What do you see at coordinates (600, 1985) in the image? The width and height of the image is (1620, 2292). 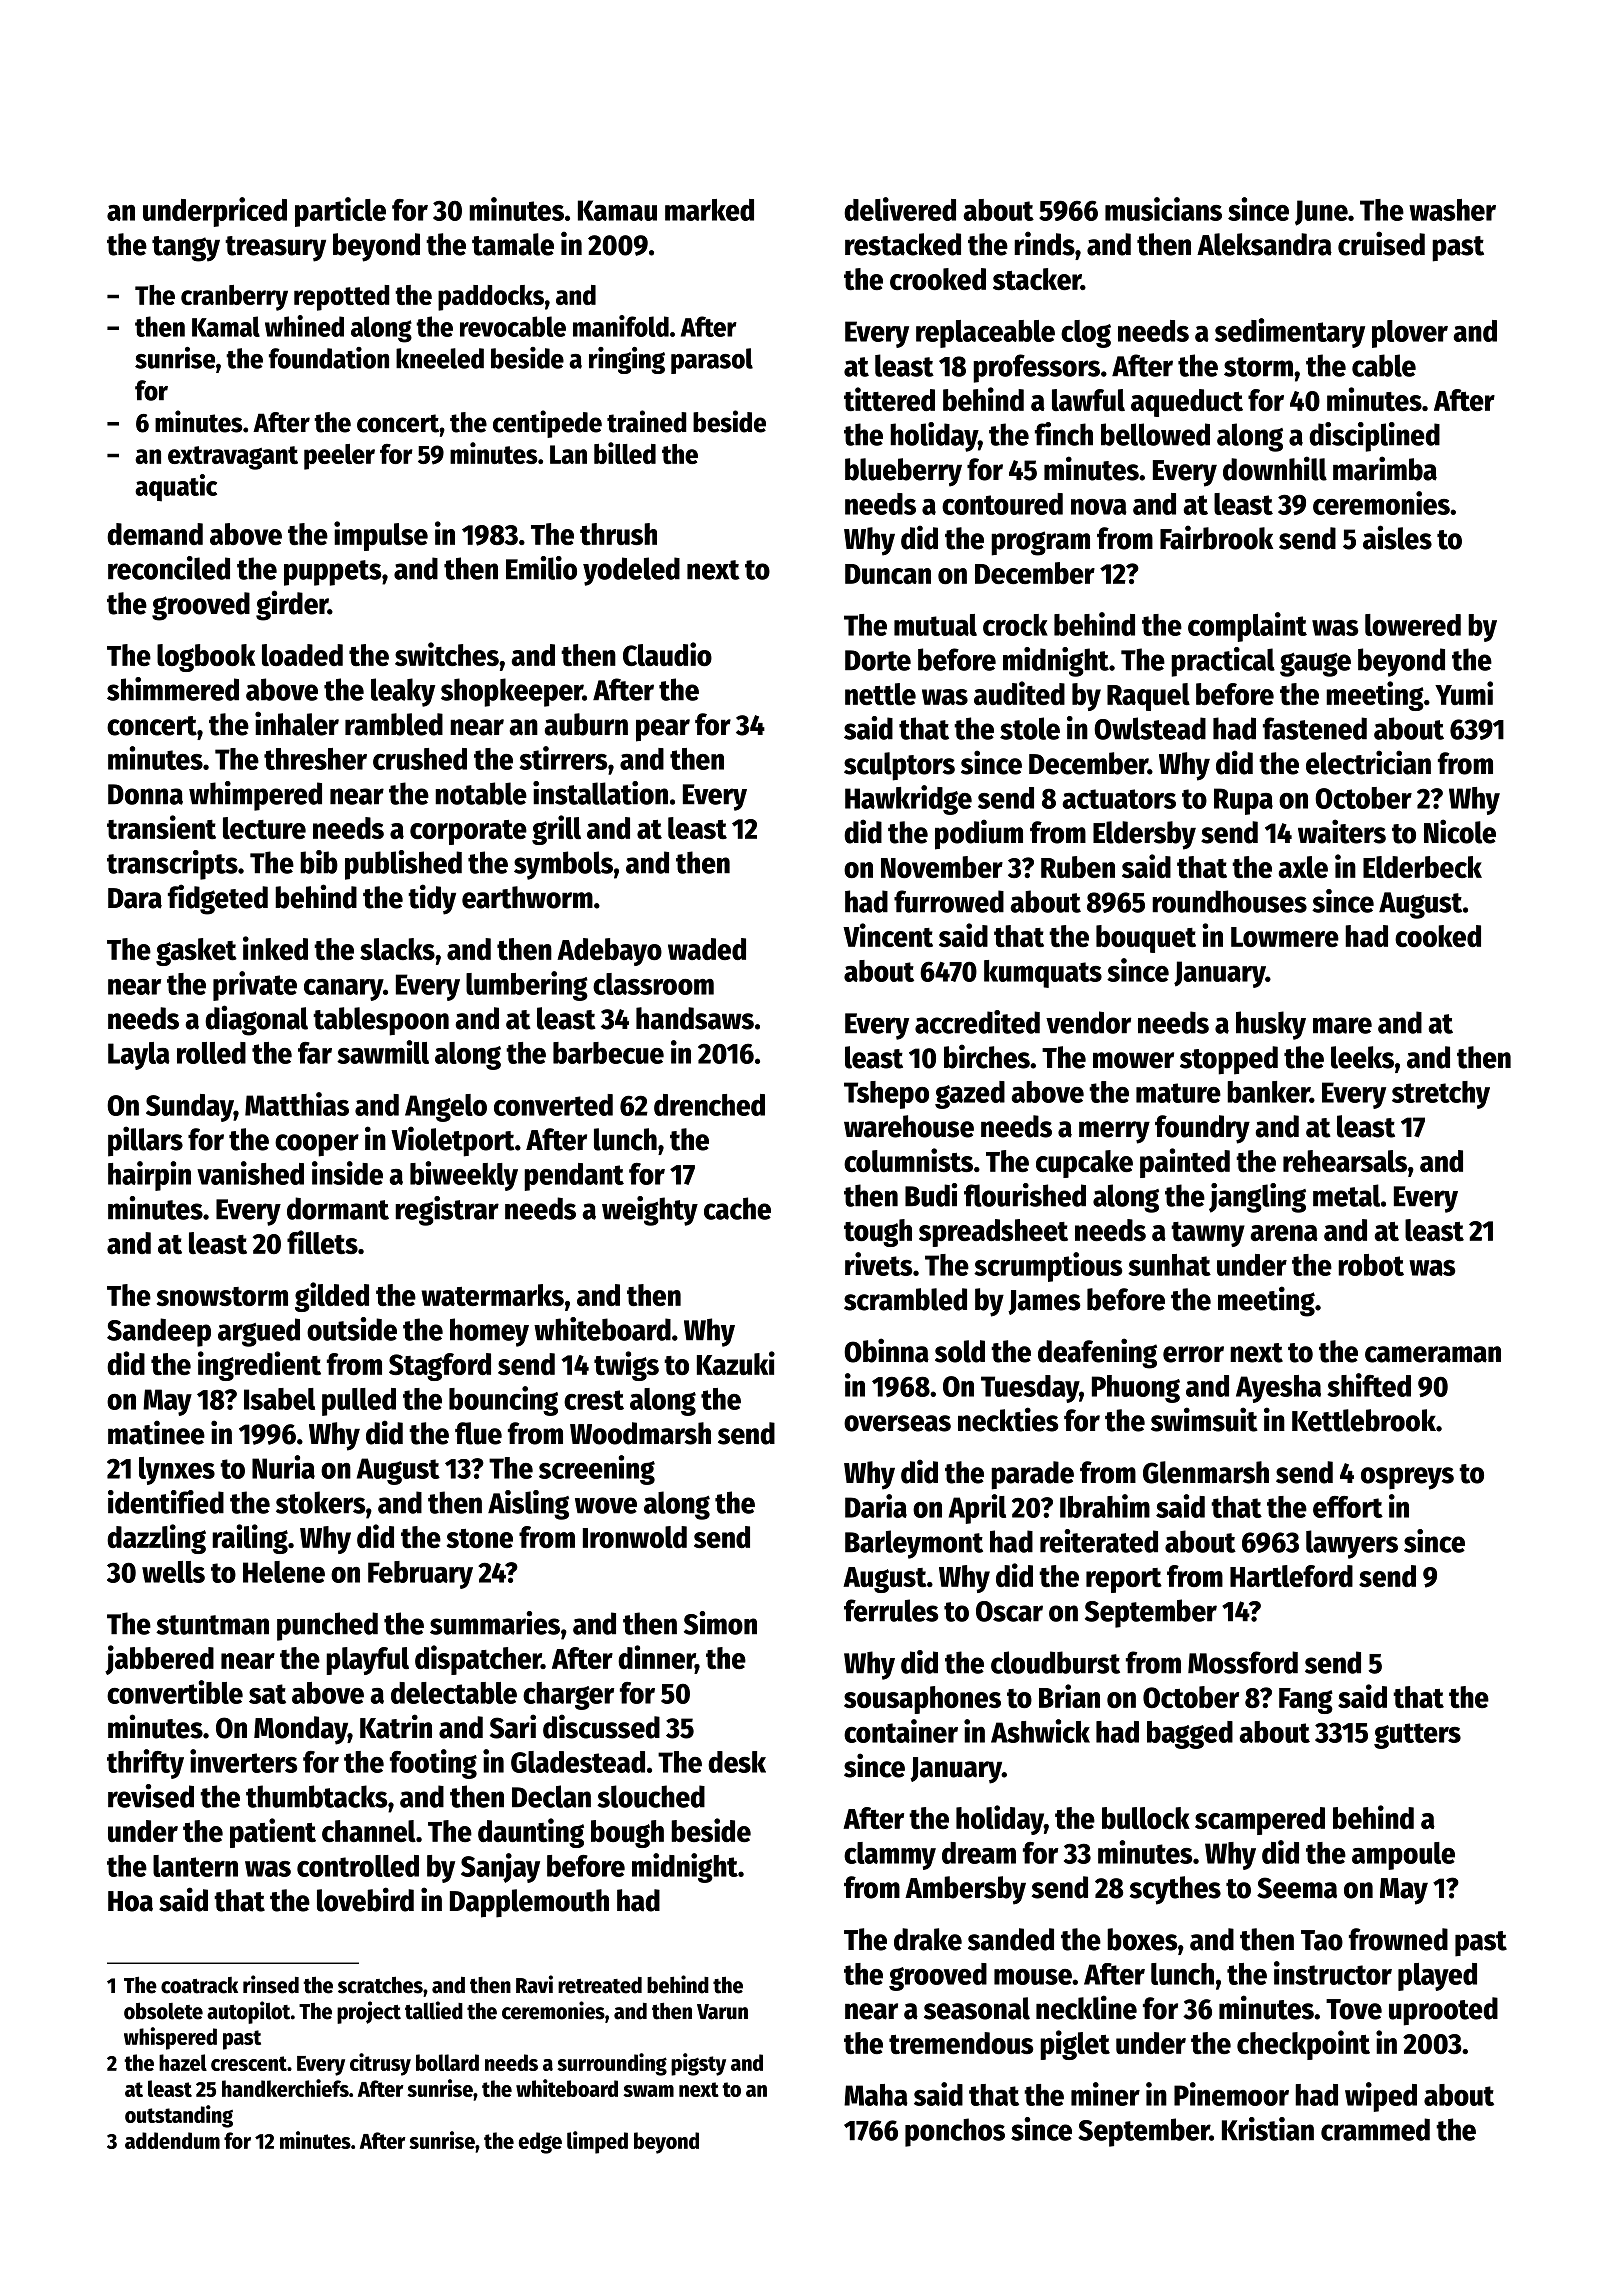 I see `retreated` at bounding box center [600, 1985].
